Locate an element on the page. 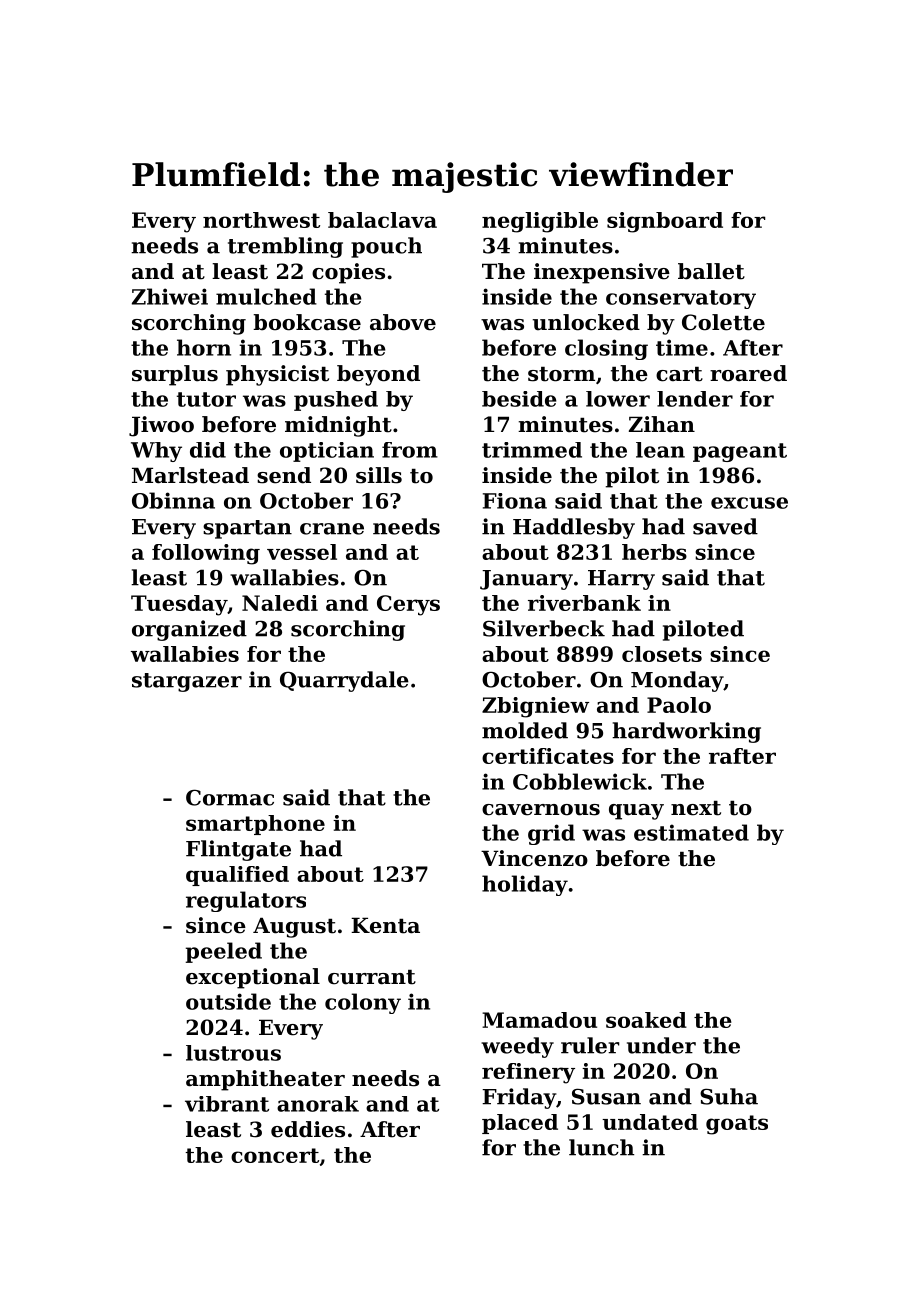  following is located at coordinates (206, 554).
